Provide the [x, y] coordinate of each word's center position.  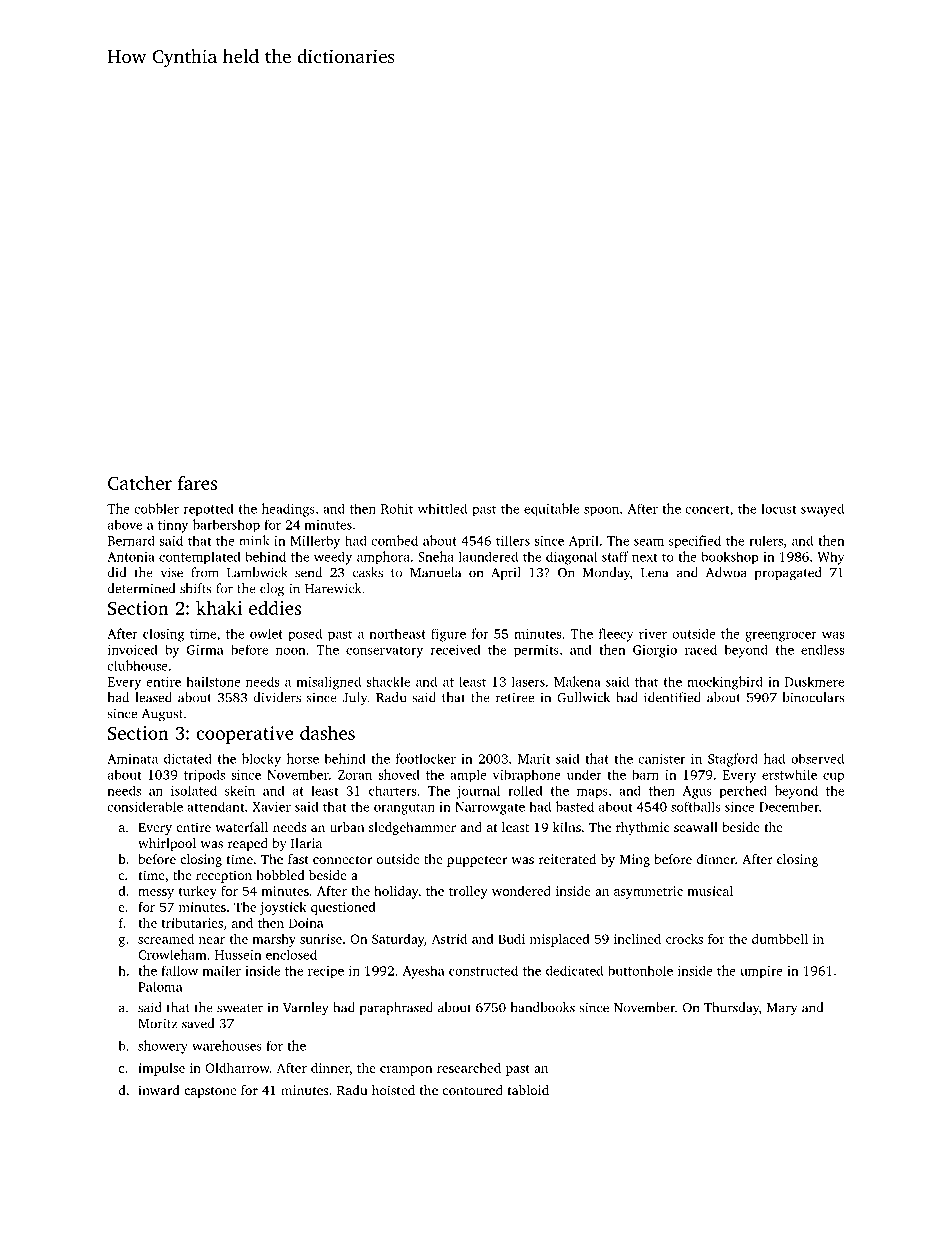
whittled [442, 508]
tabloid [528, 1090]
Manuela [435, 572]
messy [156, 894]
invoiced [133, 649]
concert [707, 509]
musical [710, 890]
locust [779, 508]
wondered [521, 890]
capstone [210, 1092]
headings [288, 510]
